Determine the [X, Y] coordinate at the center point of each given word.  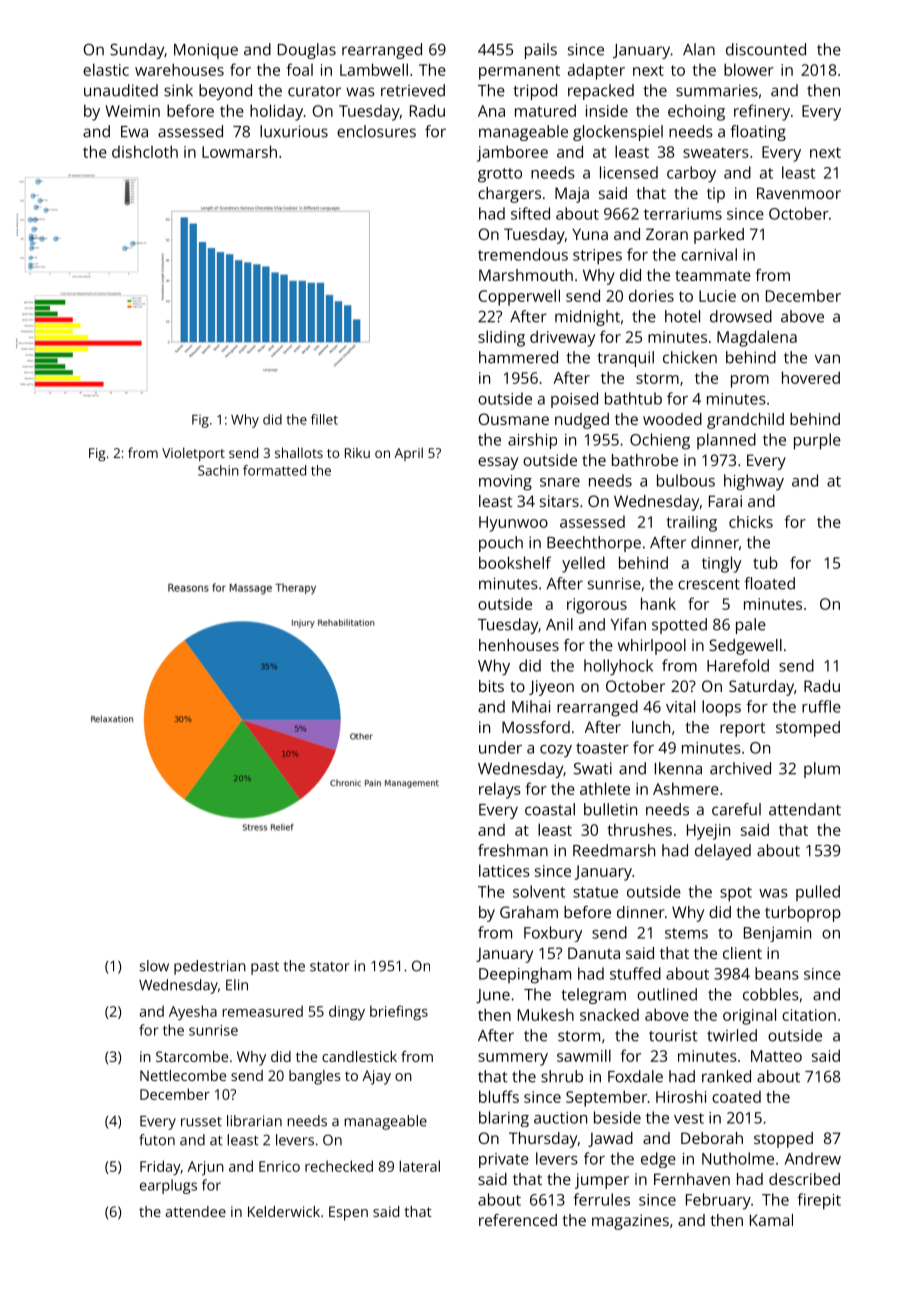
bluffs [499, 1096]
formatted [274, 470]
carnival [709, 254]
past [265, 968]
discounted [766, 49]
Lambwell [374, 69]
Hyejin [708, 832]
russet [201, 1122]
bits [491, 686]
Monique [206, 51]
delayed [723, 852]
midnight [587, 318]
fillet [324, 419]
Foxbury [553, 934]
